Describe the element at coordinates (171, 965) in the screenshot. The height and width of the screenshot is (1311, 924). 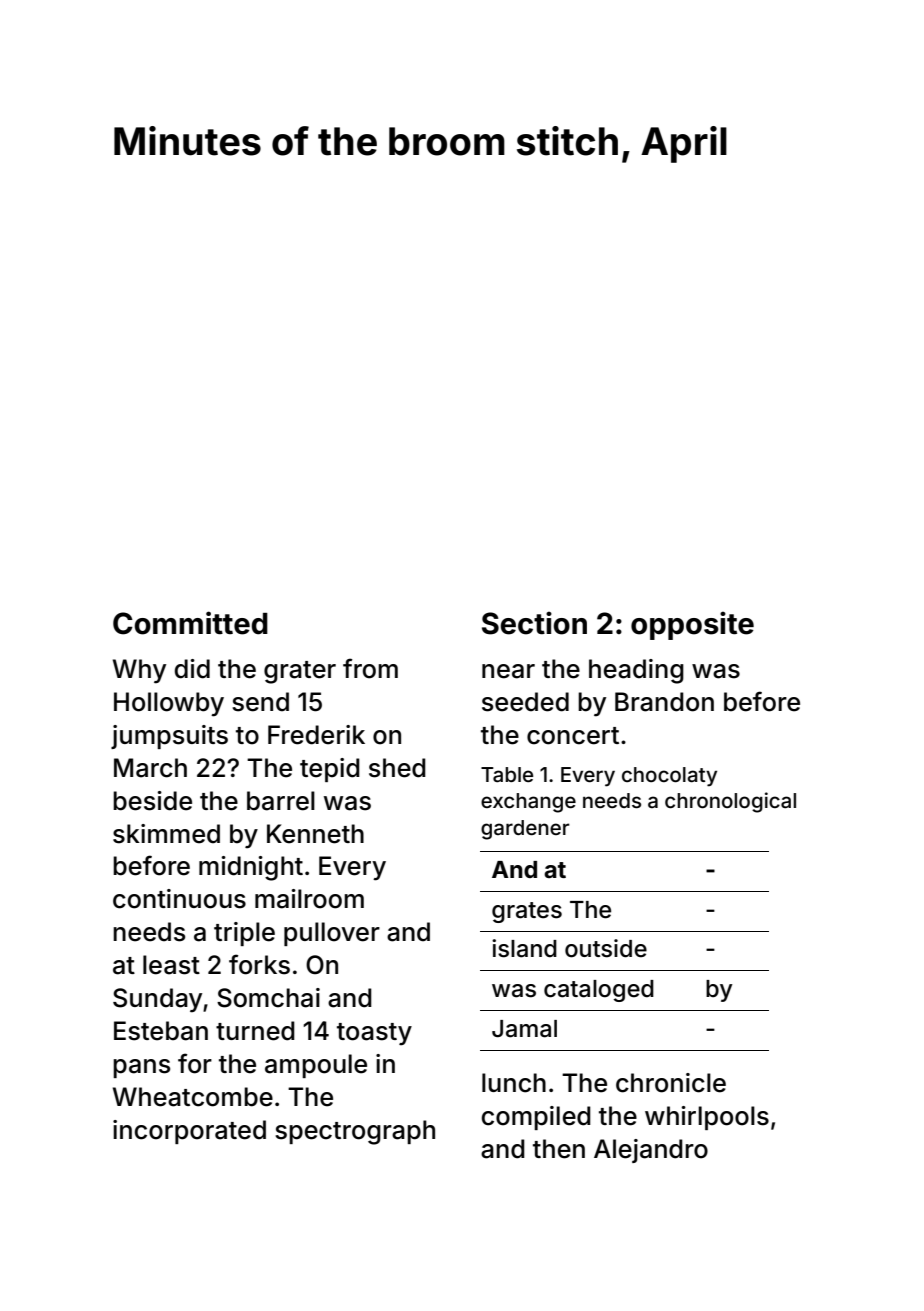
I see `least` at that location.
